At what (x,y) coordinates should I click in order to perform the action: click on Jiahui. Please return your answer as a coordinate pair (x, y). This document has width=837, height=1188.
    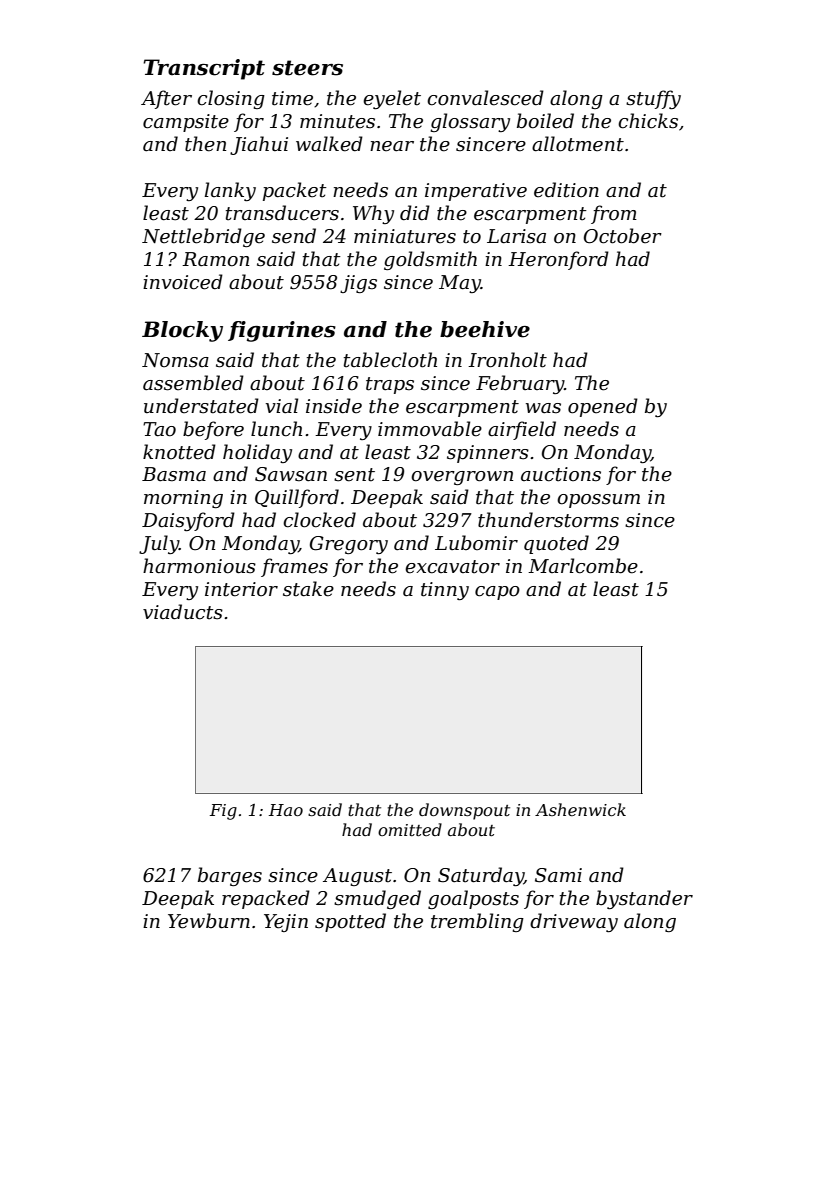
    Looking at the image, I should click on (259, 145).
